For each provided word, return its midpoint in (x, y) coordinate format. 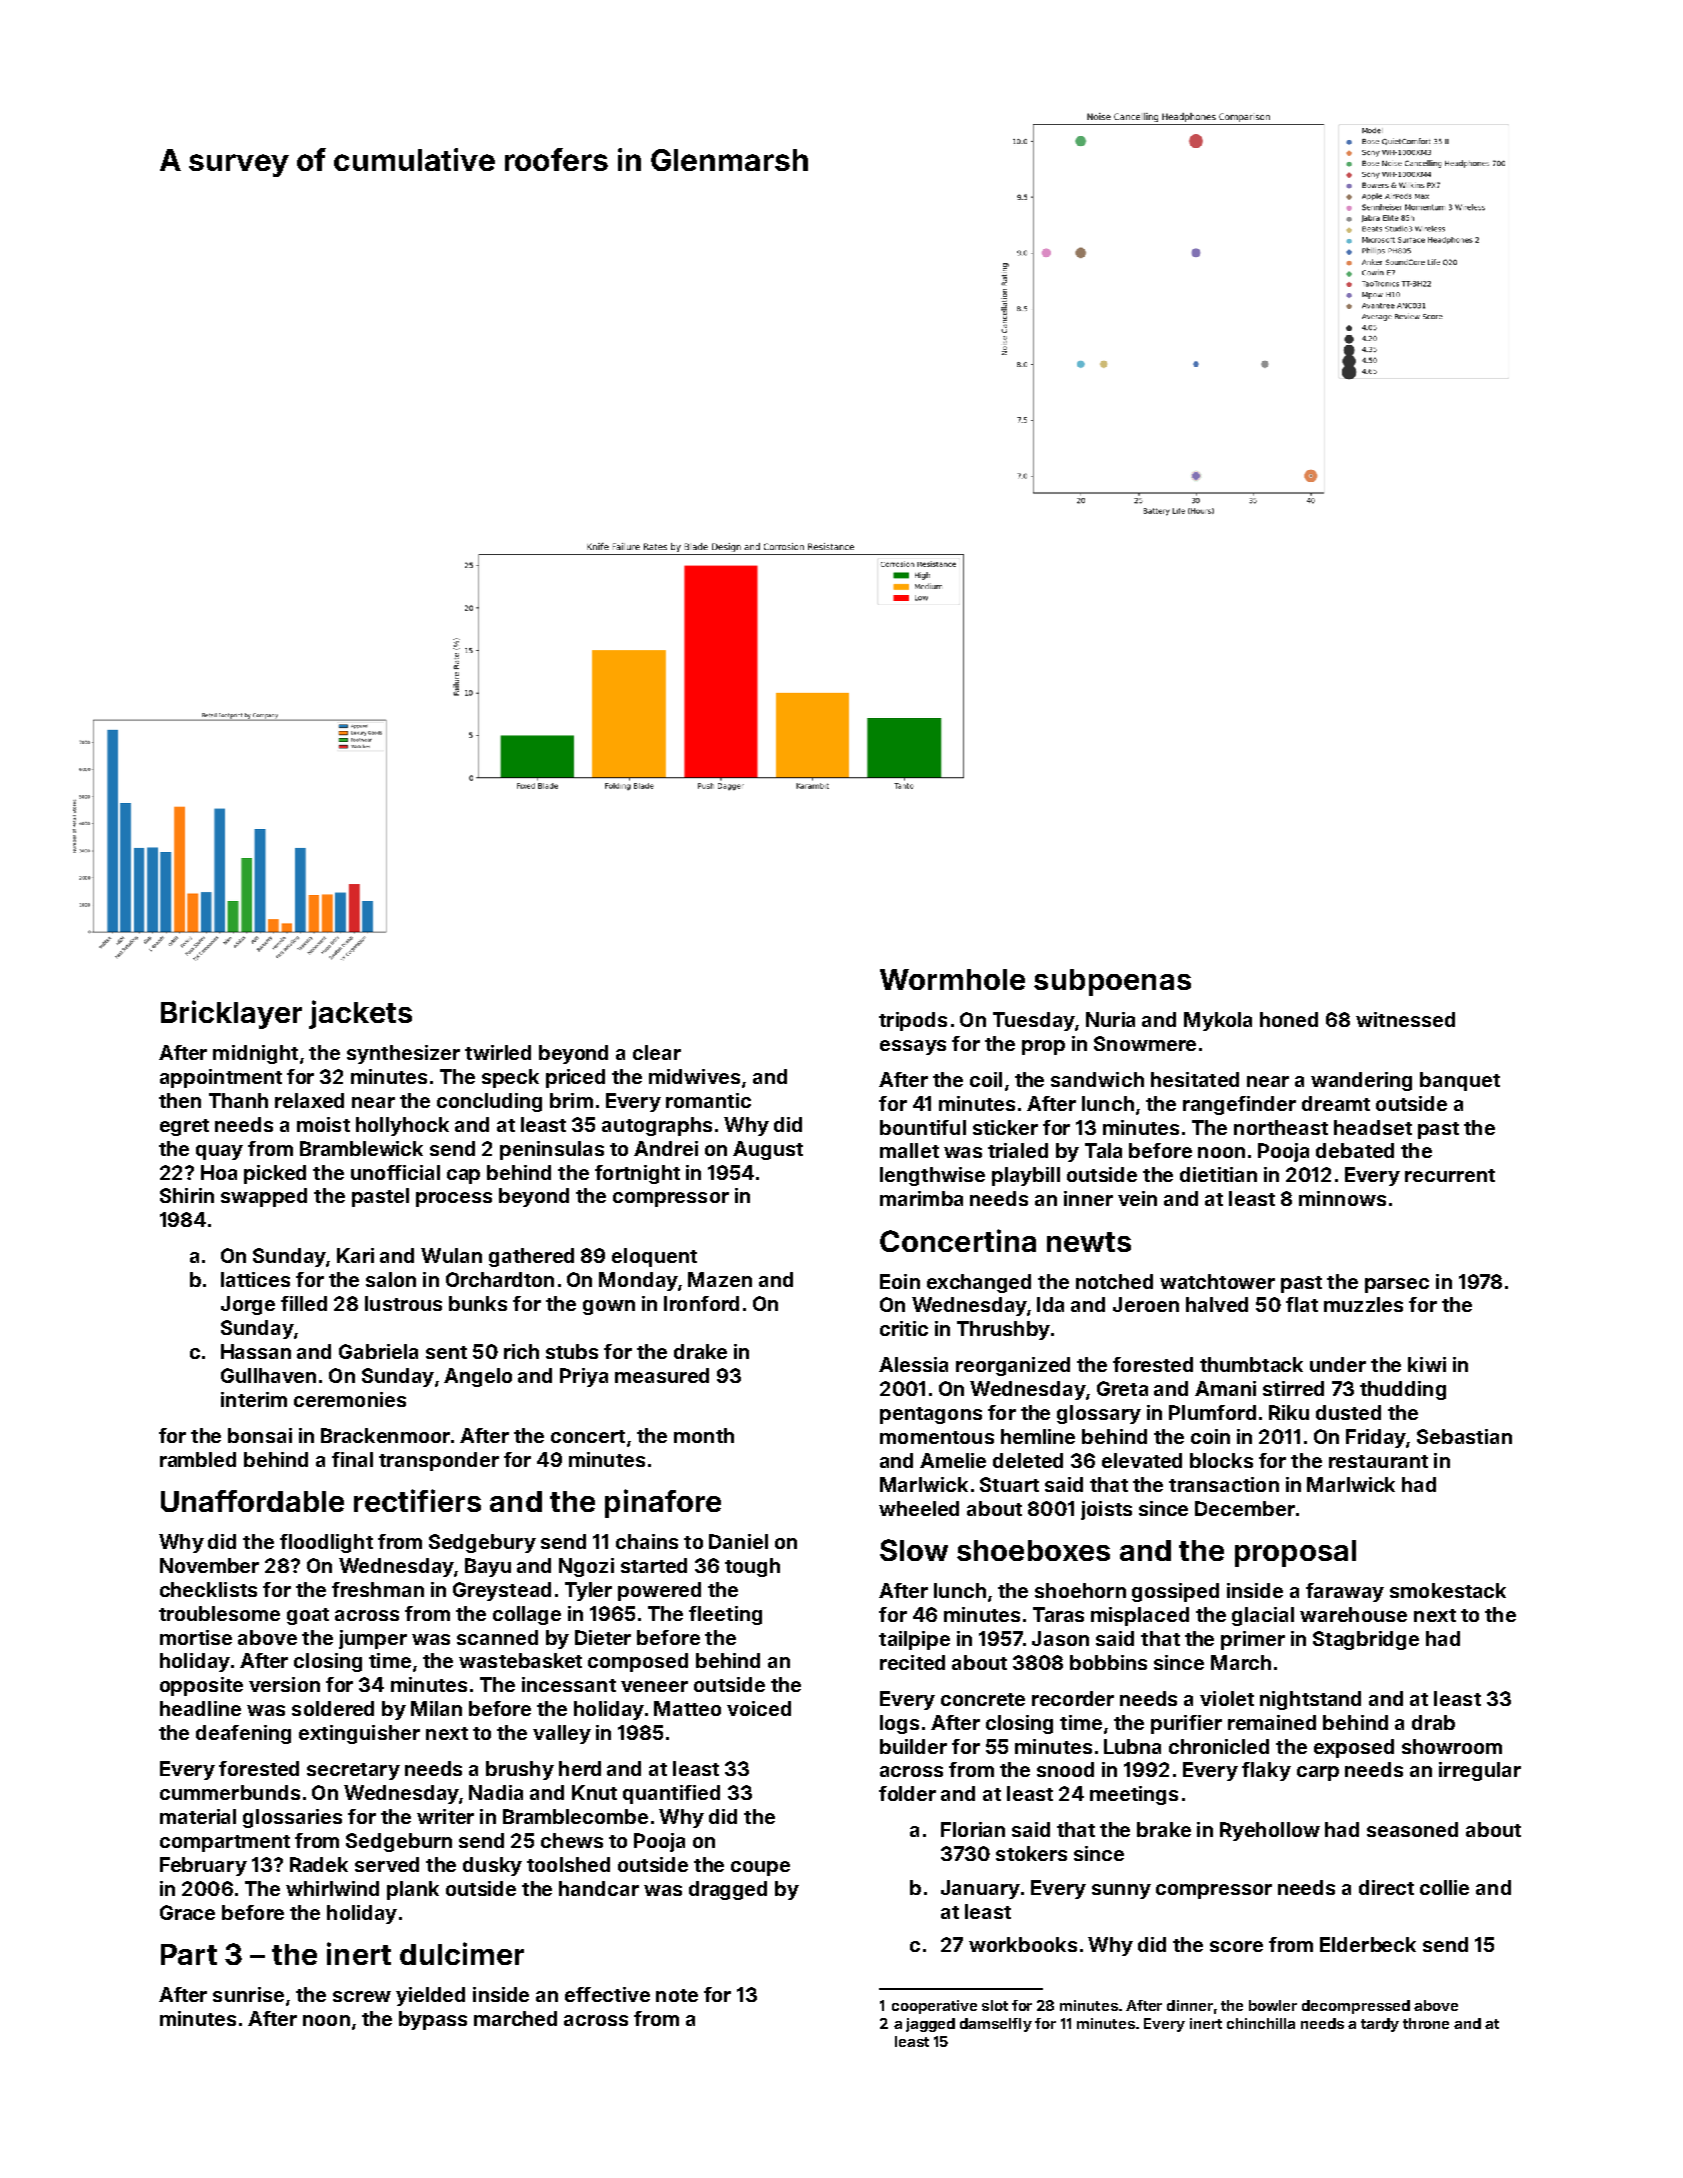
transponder (439, 1461)
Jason (1060, 1638)
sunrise (248, 1994)
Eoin (900, 1281)
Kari (355, 1255)
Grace (187, 1912)
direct (1386, 1887)
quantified (671, 1794)
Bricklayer (231, 1014)
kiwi (1427, 1364)
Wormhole (952, 979)
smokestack (1448, 1590)
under (1338, 1364)
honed (1289, 1019)
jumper (373, 1639)
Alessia (913, 1364)
